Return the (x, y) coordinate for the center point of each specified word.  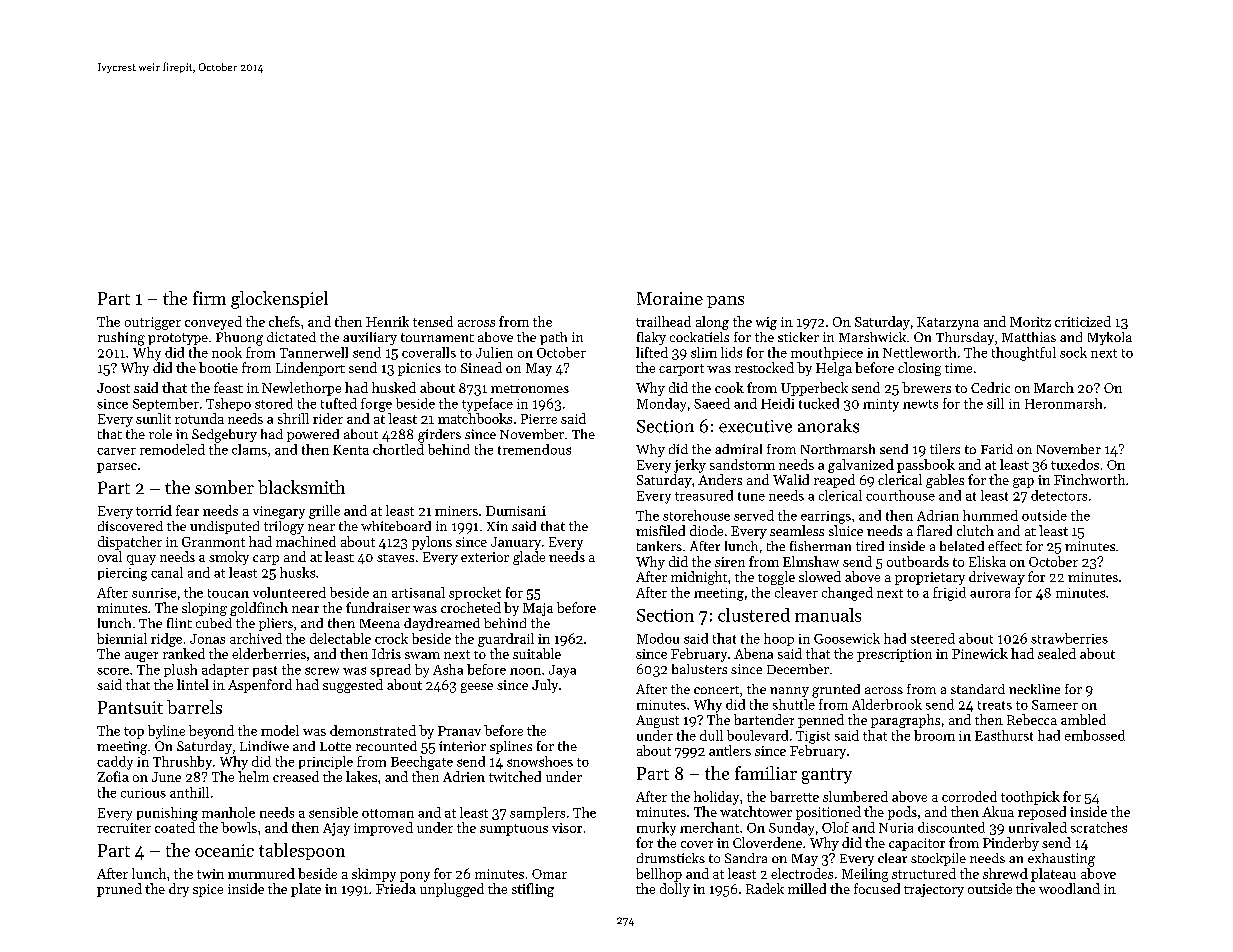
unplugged (452, 890)
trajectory (934, 890)
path (553, 338)
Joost (113, 388)
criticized (1083, 321)
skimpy (374, 875)
